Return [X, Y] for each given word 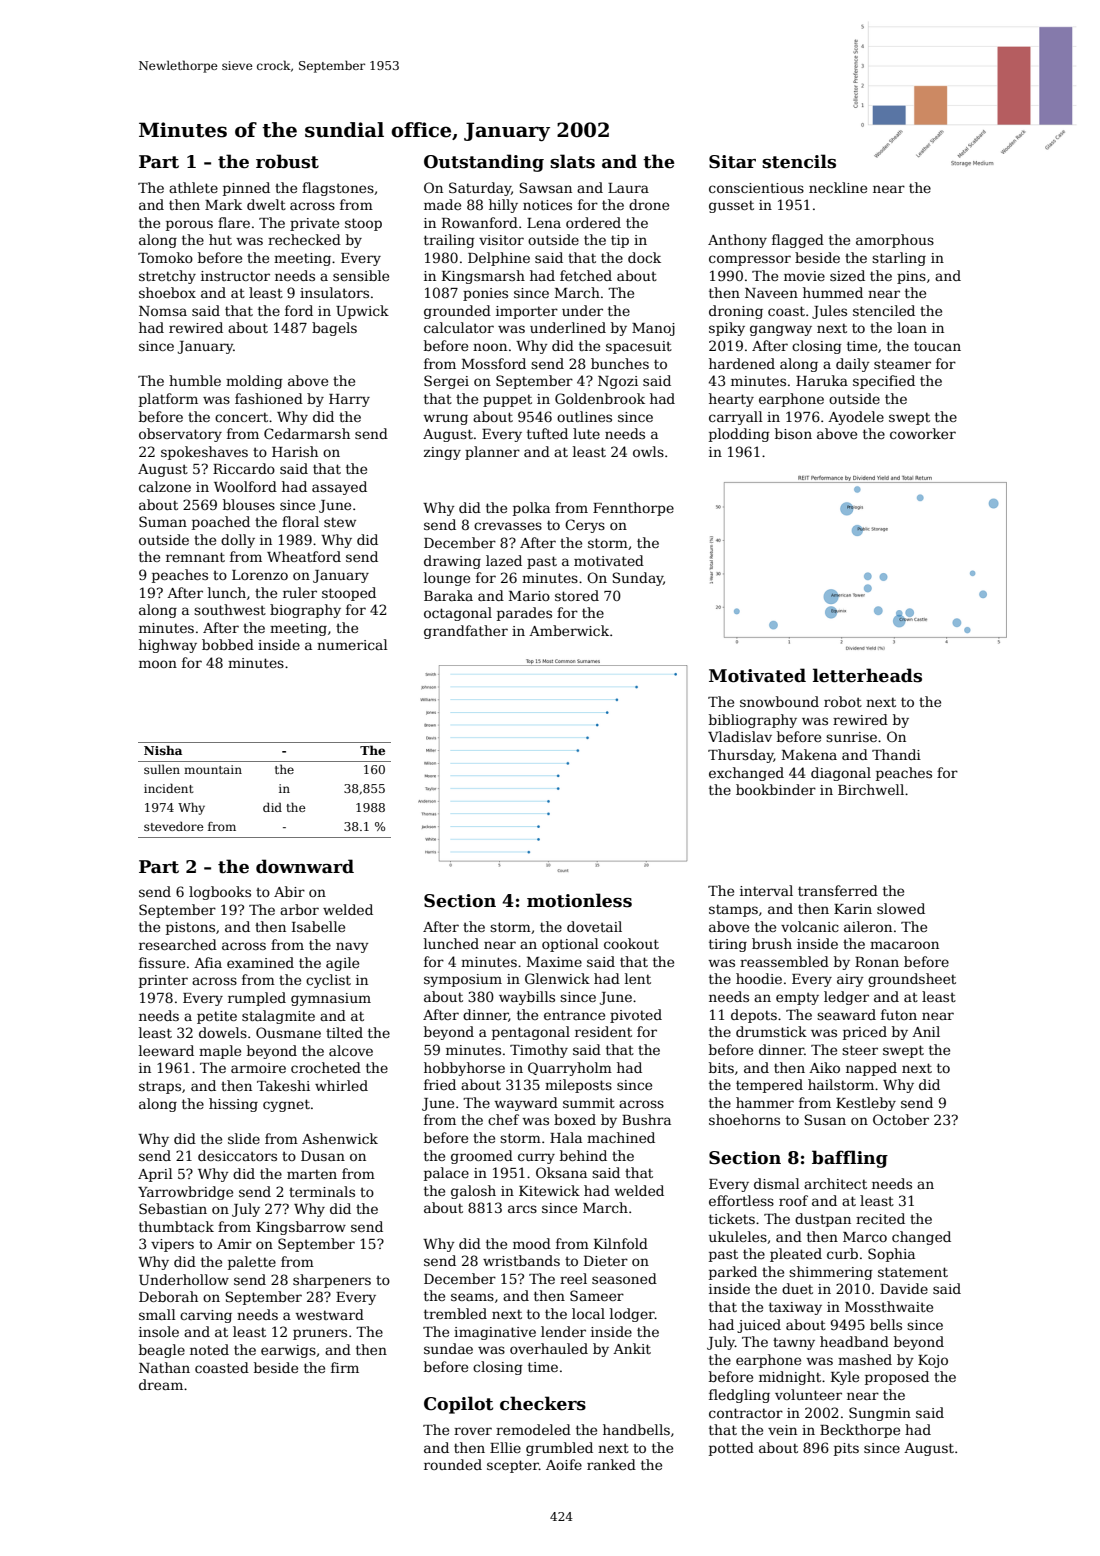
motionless [579, 900]
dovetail [594, 926]
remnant [195, 557]
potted [731, 1449]
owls [648, 451]
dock [644, 257]
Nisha [163, 750]
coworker [923, 433]
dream [161, 1384]
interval [766, 890]
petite [217, 1017]
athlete [193, 187]
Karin [853, 909]
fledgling [739, 1396]
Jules [829, 312]
